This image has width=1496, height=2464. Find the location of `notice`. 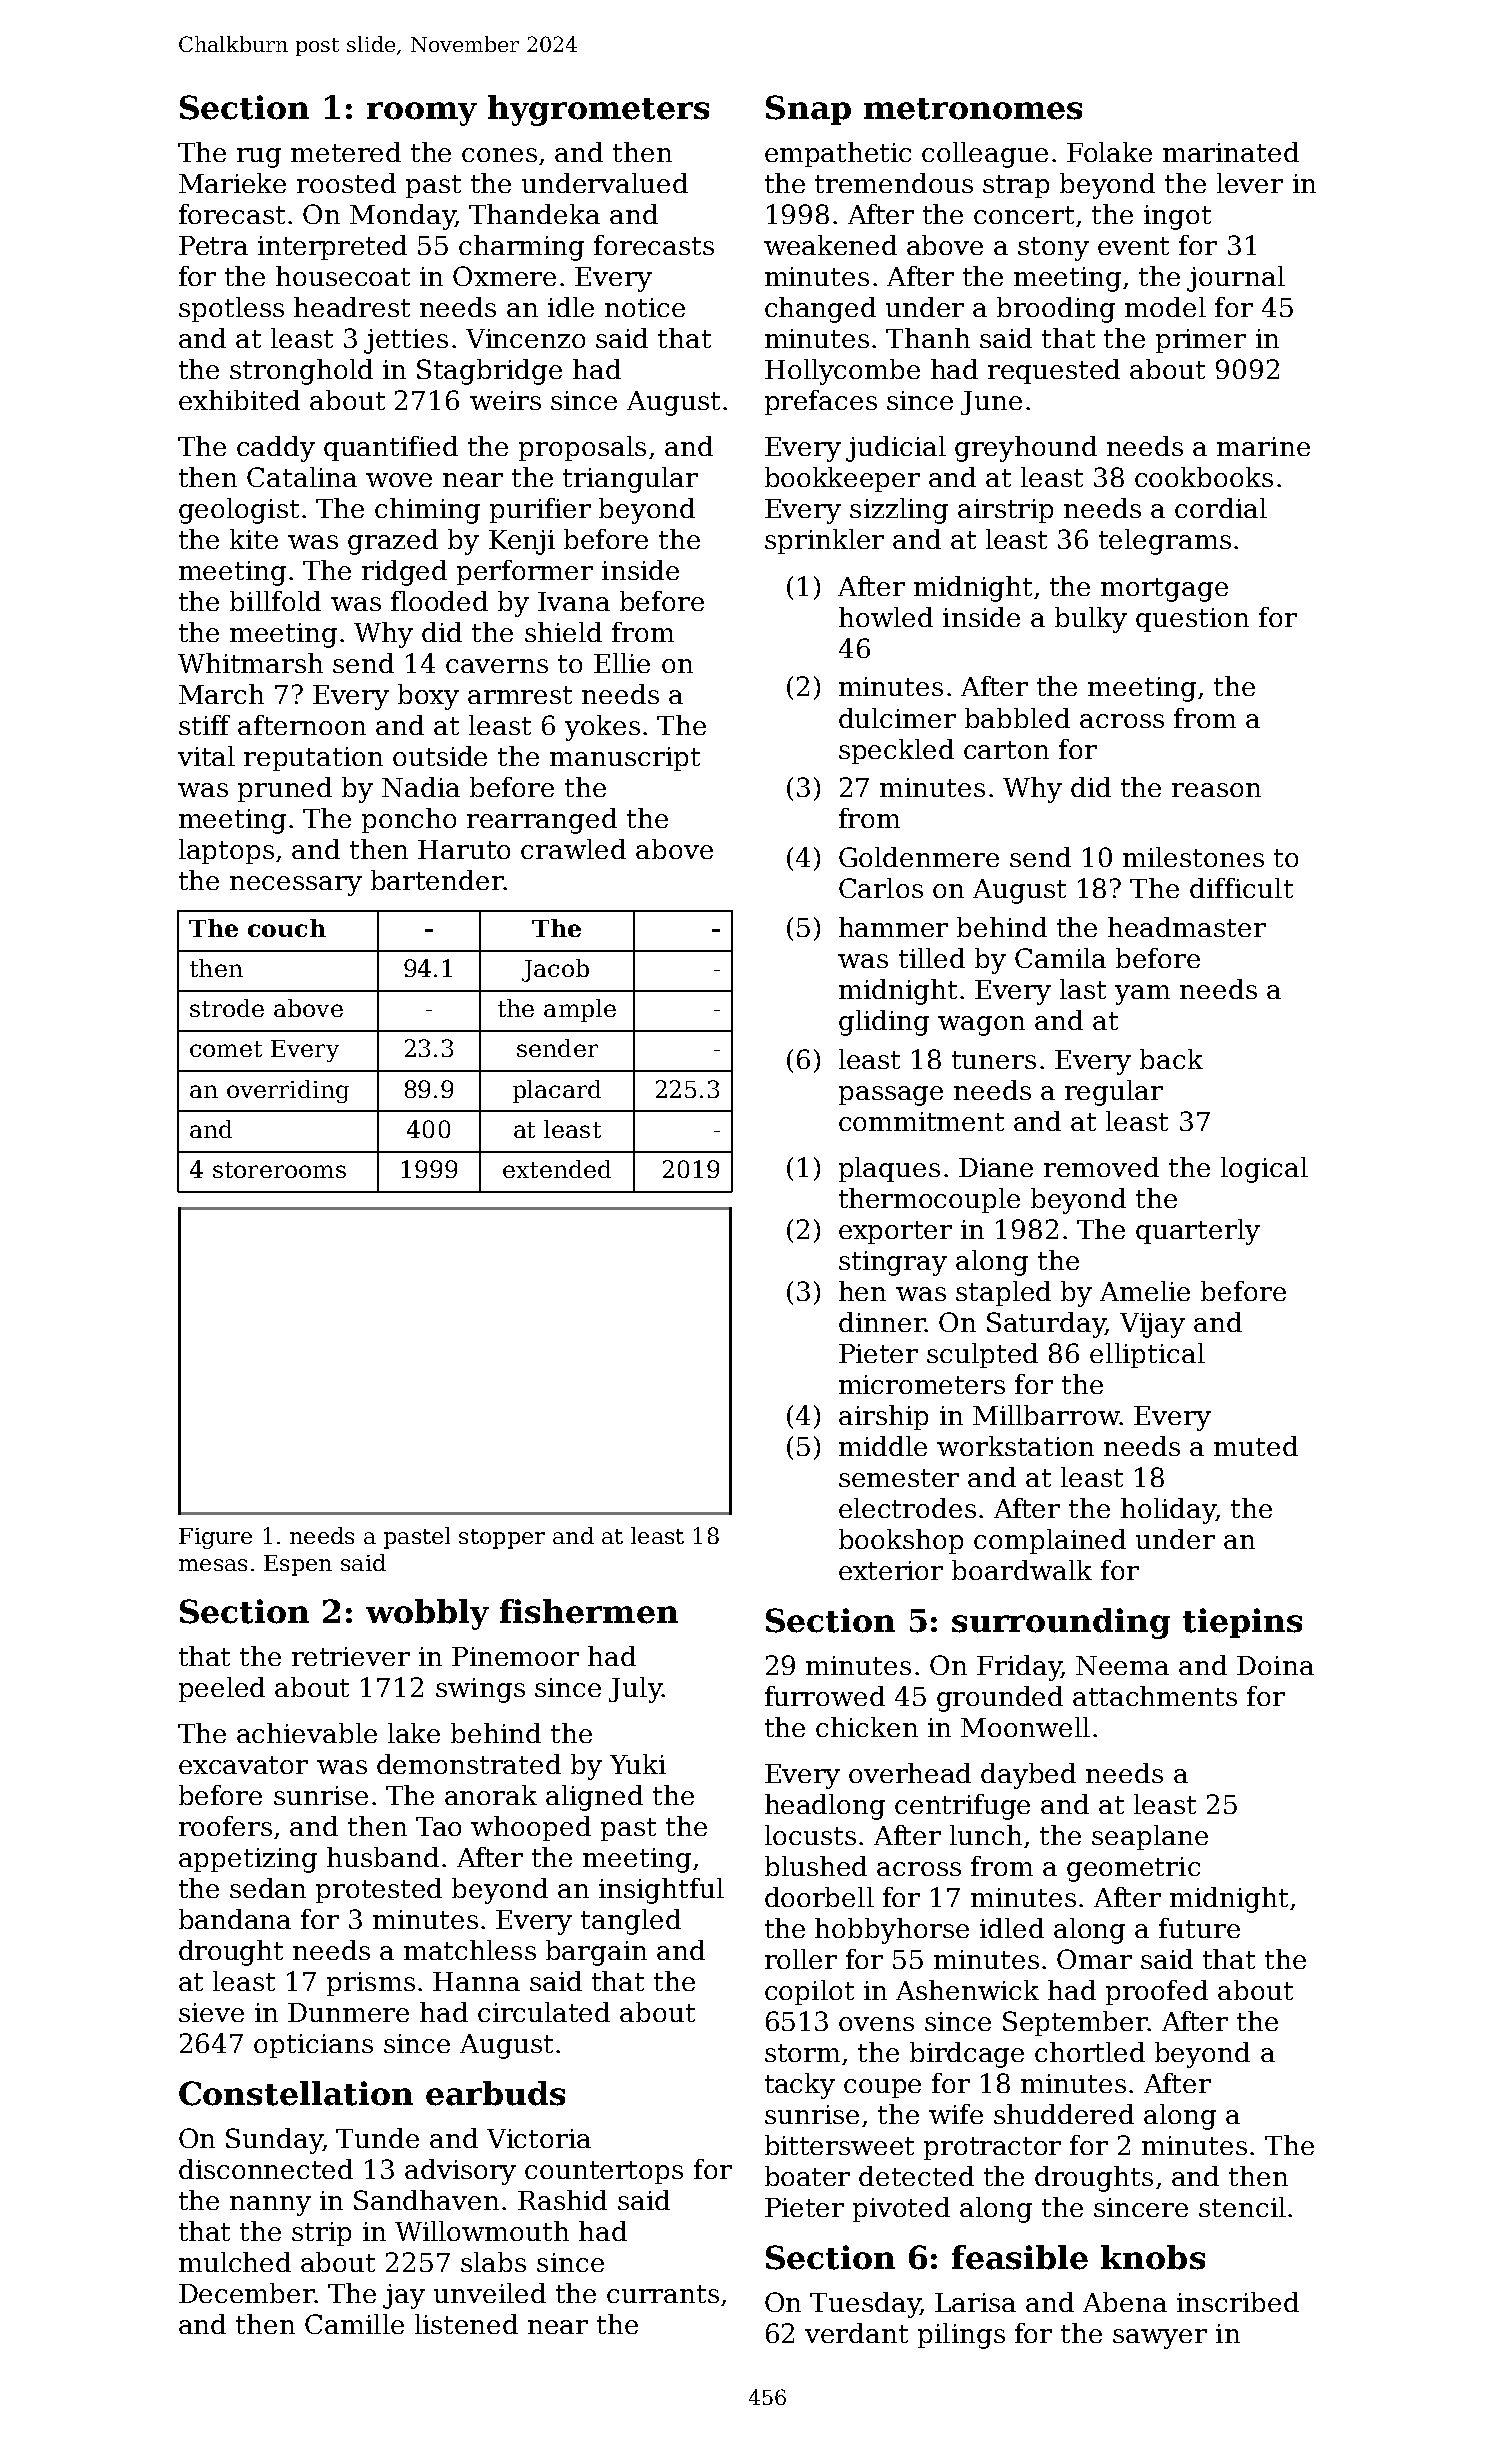

notice is located at coordinates (645, 307).
